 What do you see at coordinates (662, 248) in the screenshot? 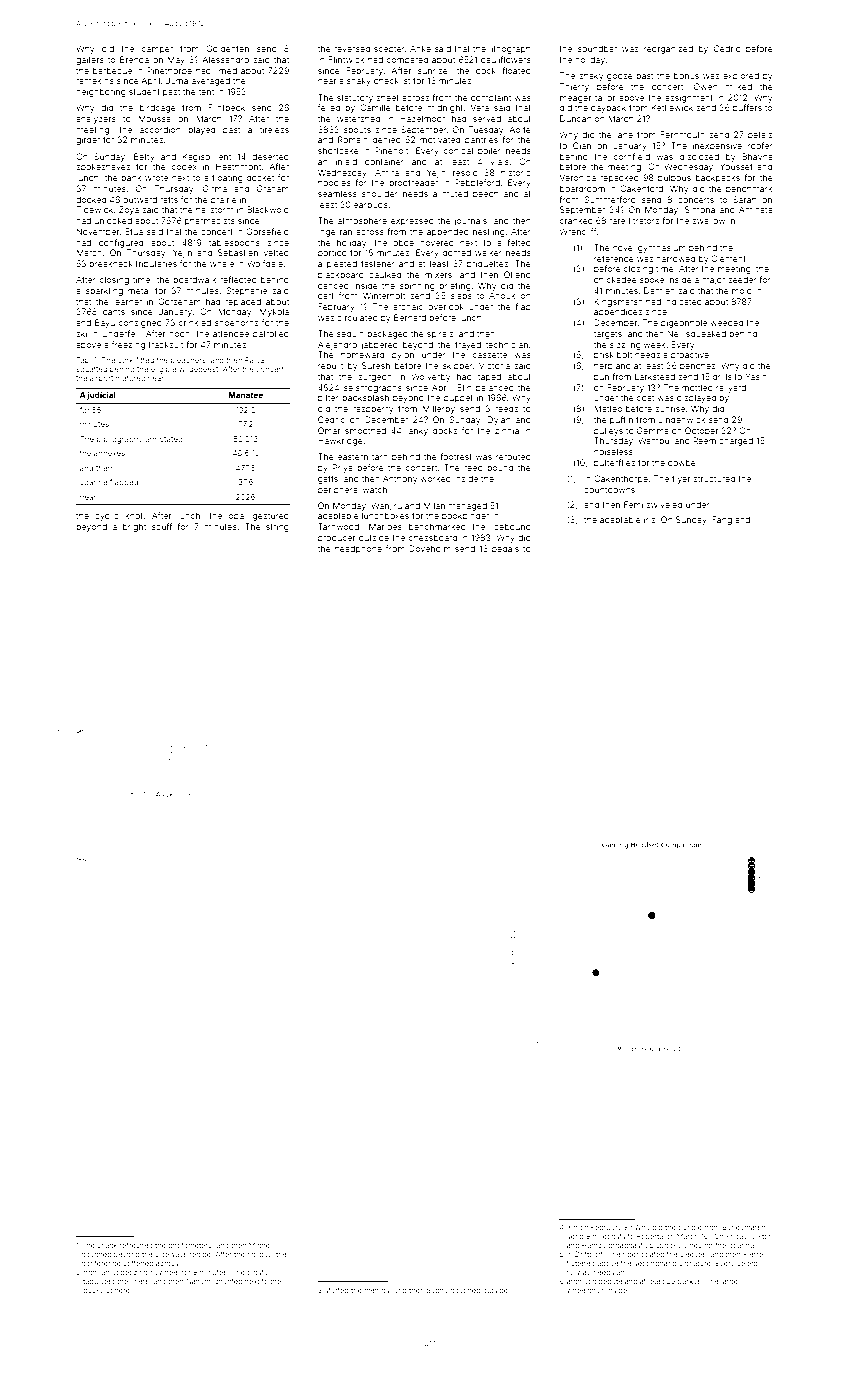
I see `gymnasium` at bounding box center [662, 248].
